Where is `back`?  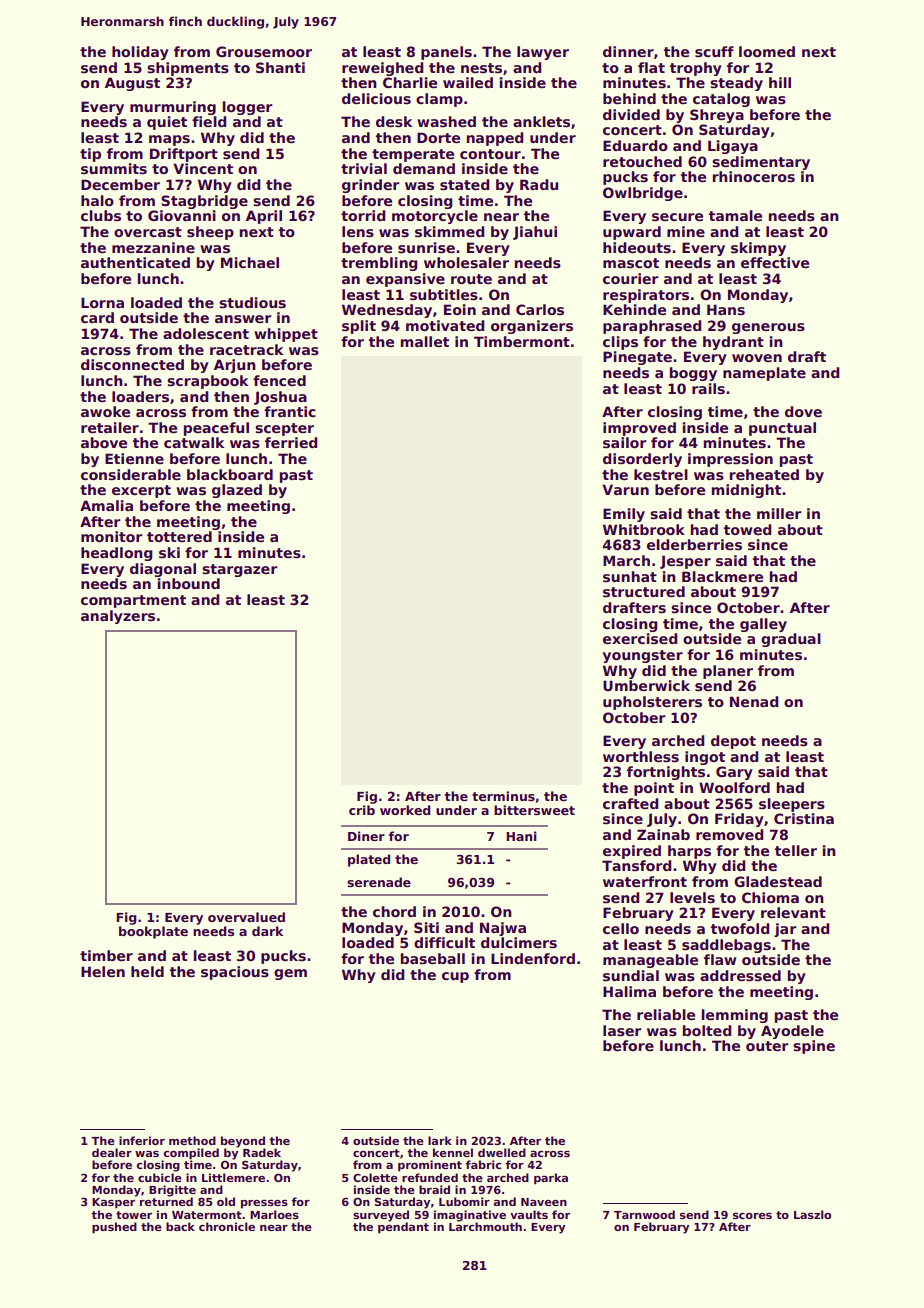
back is located at coordinates (180, 1226).
